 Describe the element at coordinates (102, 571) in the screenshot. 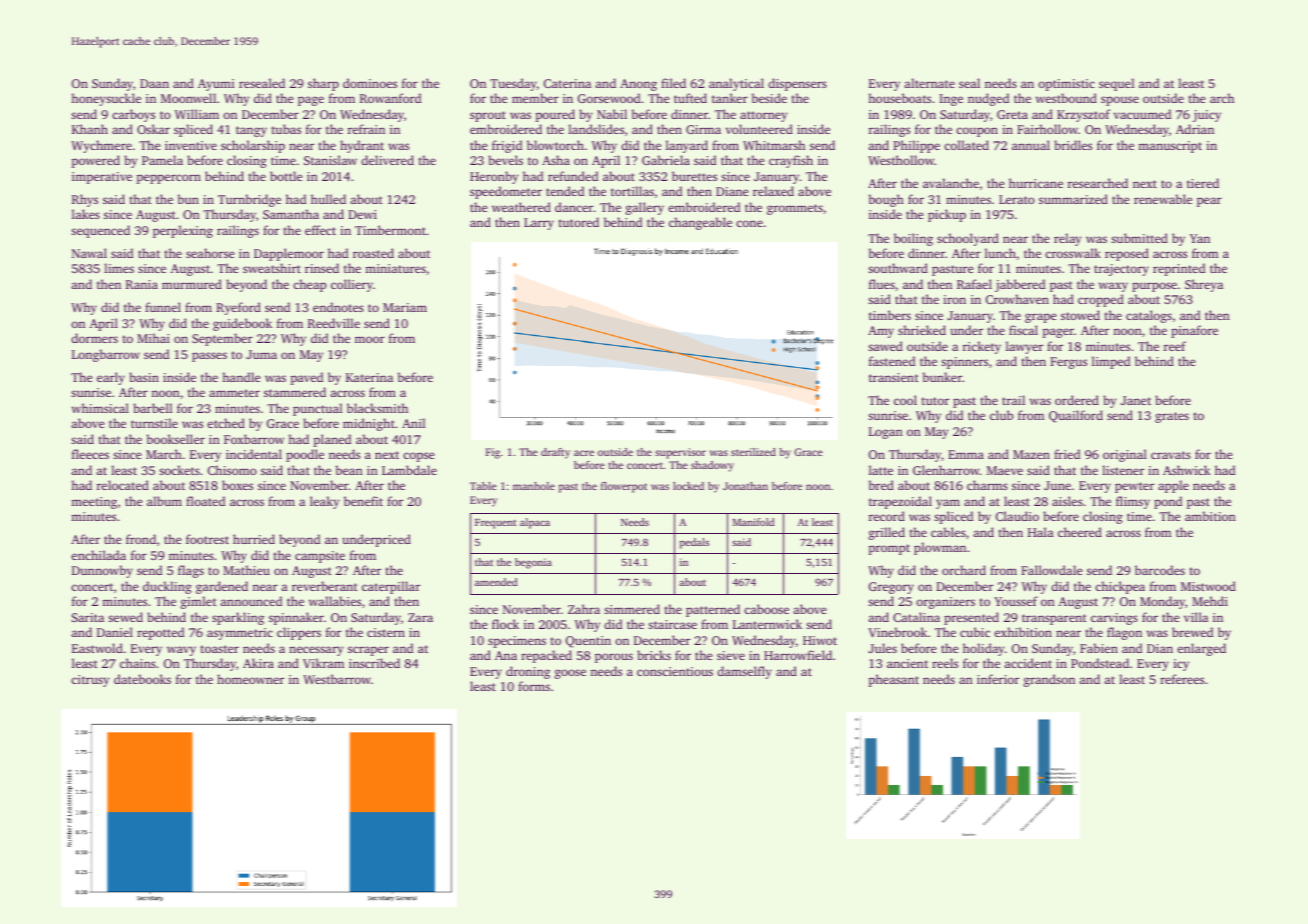

I see `Dunnowby` at that location.
